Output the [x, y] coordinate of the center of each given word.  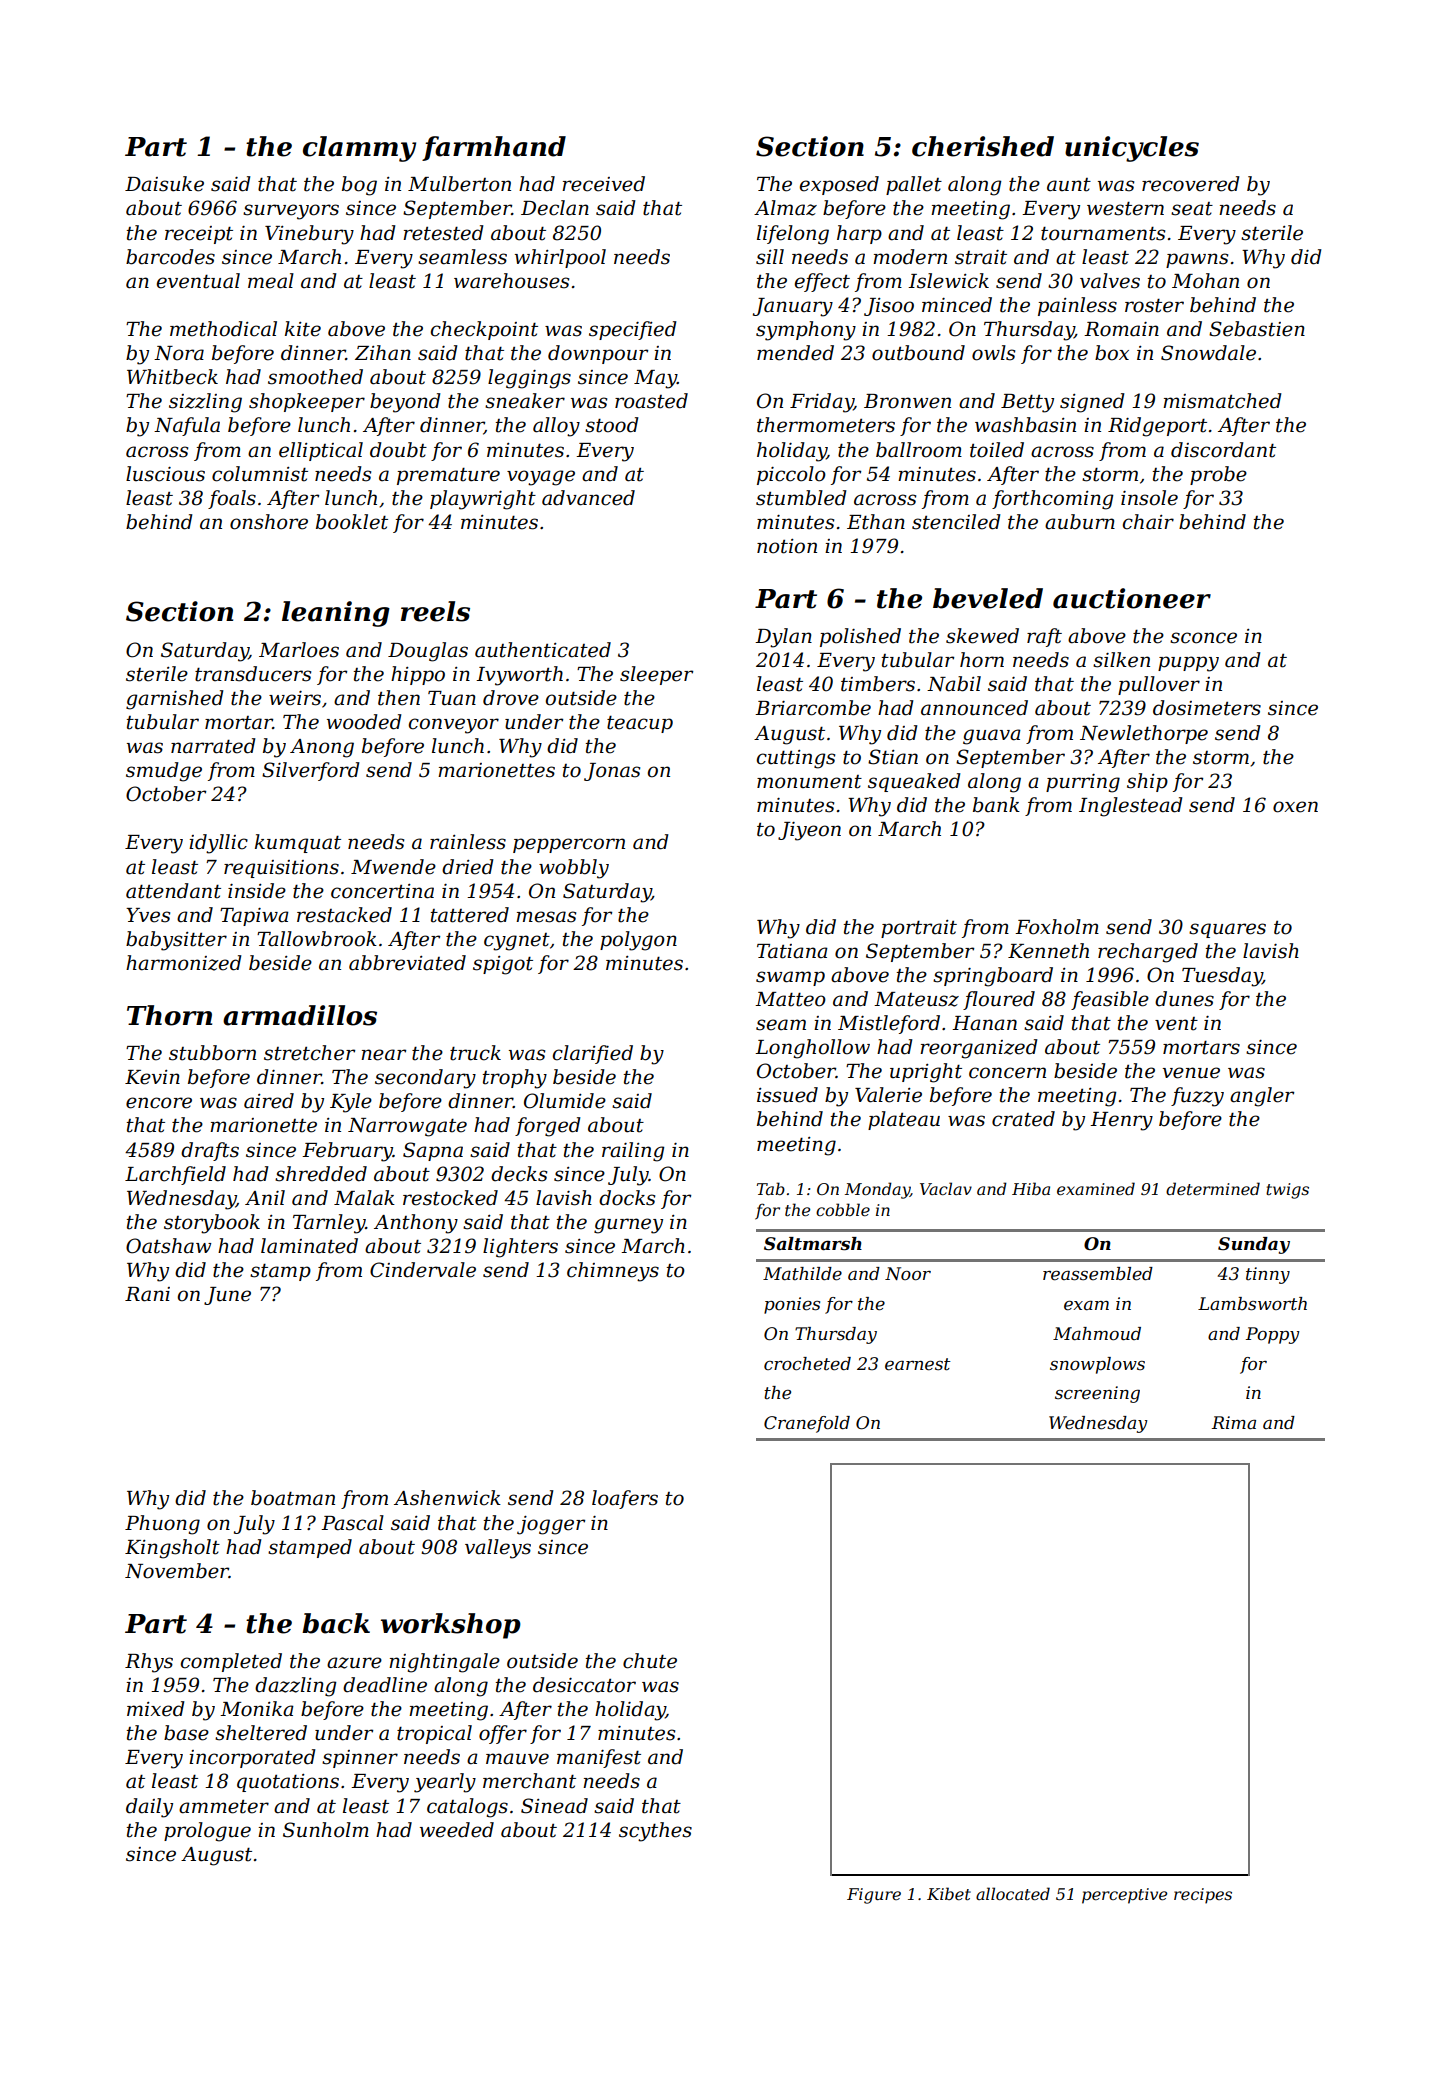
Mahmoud [1097, 1333]
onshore [269, 522]
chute [650, 1661]
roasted [651, 401]
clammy [359, 149]
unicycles [1132, 149]
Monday [877, 1190]
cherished [983, 146]
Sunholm [326, 1830]
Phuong [162, 1525]
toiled [997, 450]
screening [1097, 1394]
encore [159, 1103]
